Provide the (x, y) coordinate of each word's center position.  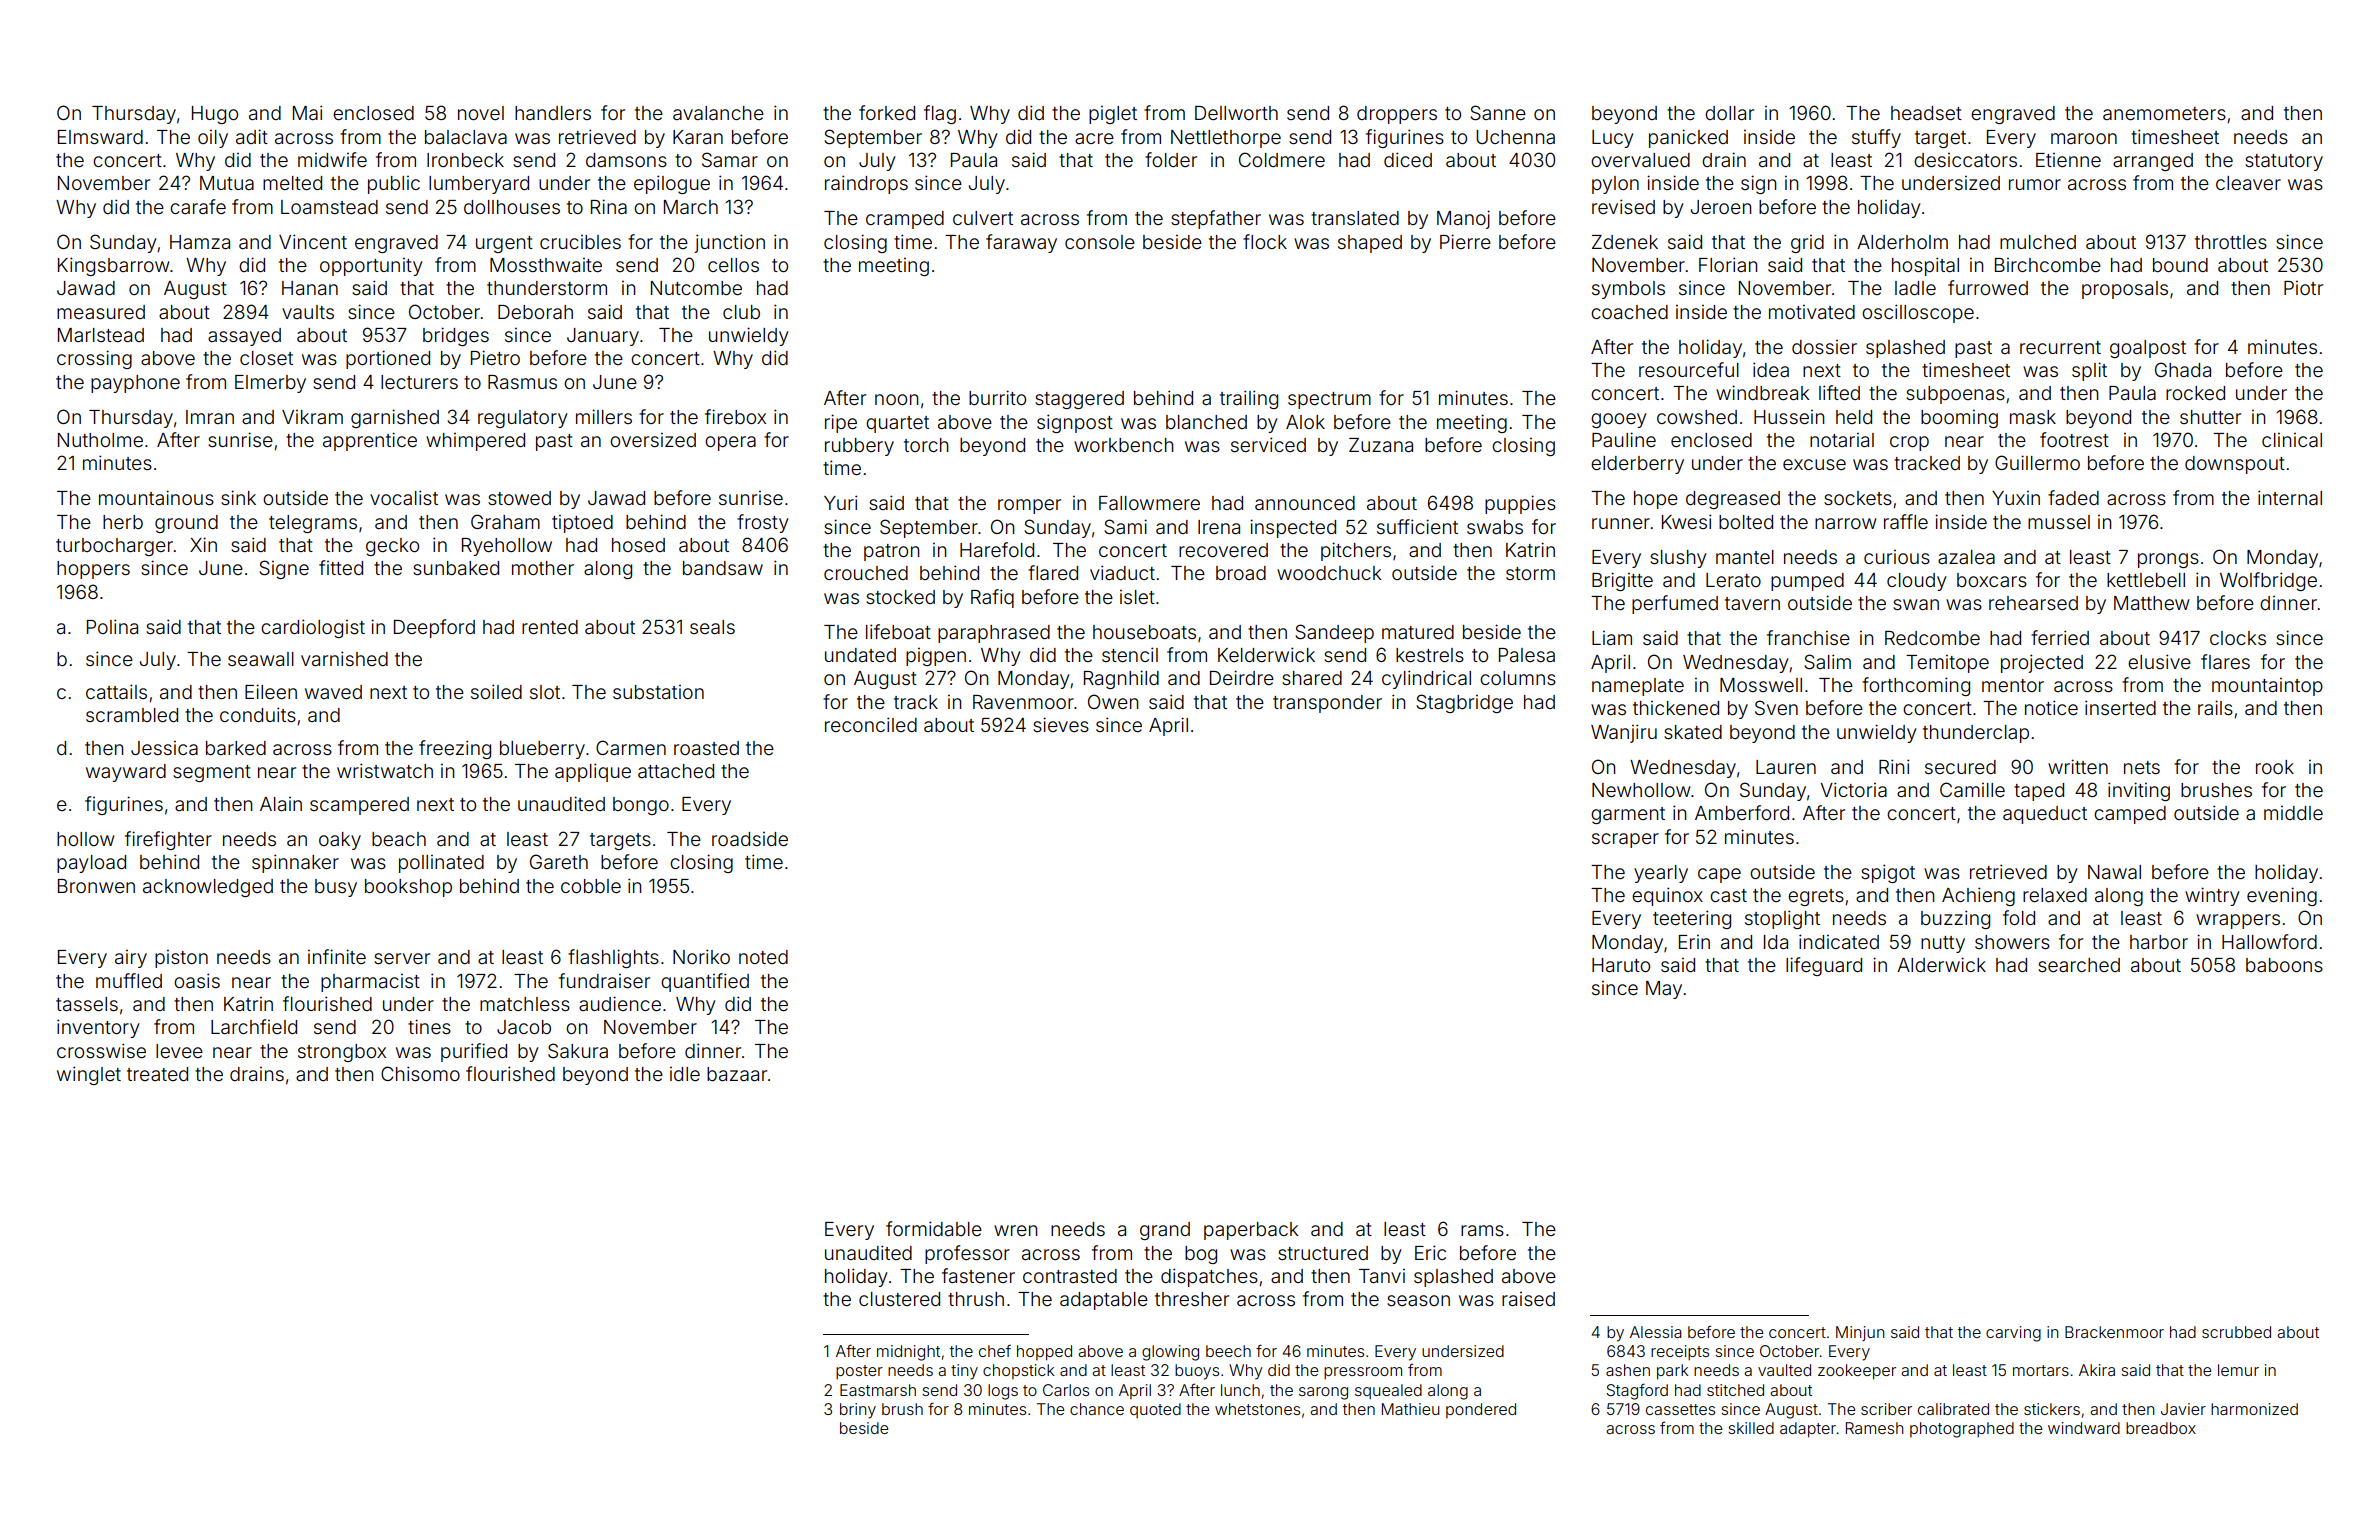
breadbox (2161, 1428)
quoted (1155, 1410)
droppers (1397, 115)
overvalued (1640, 160)
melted (292, 183)
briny (858, 1411)
